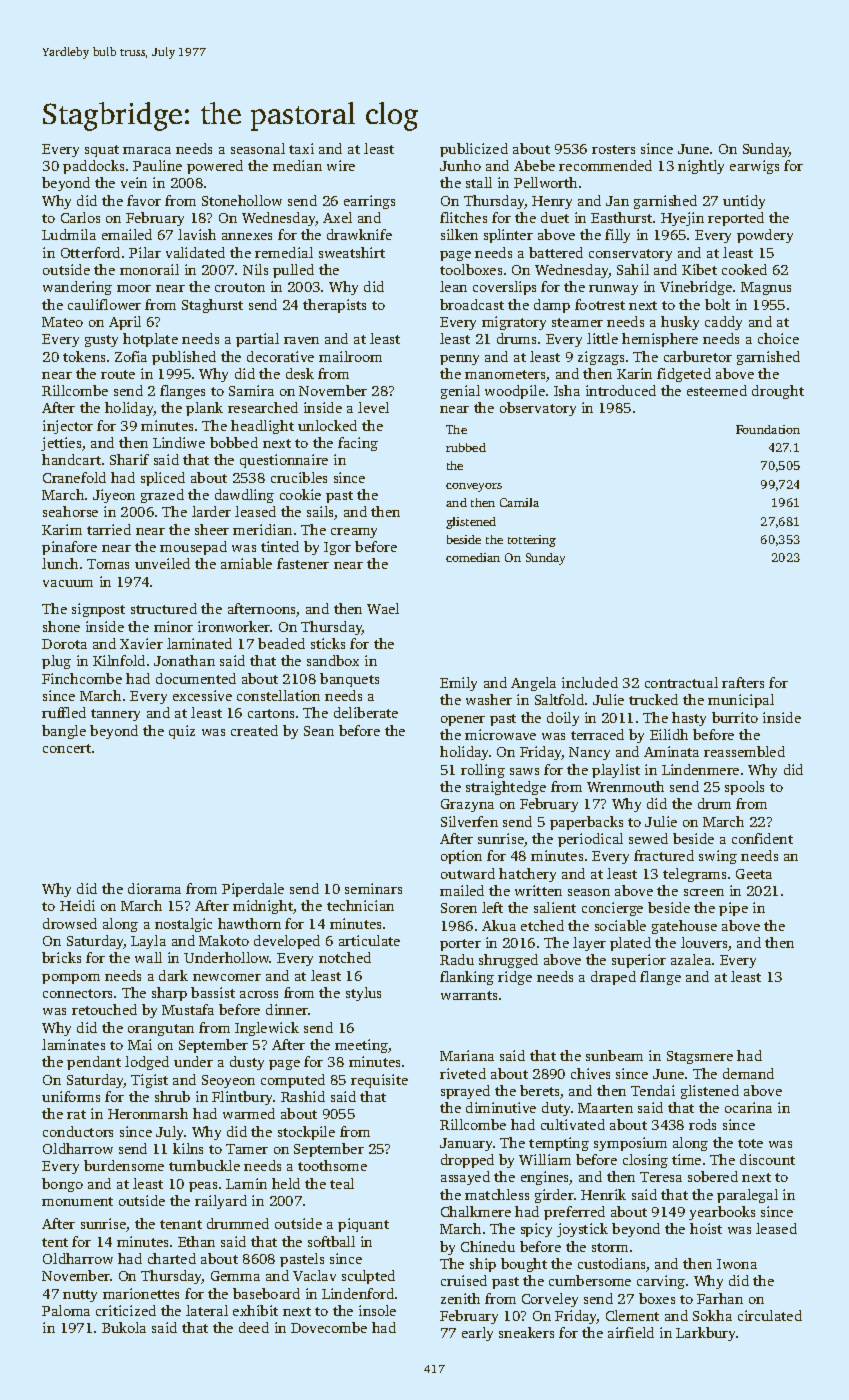 This page has height=1400, width=849. I want to click on tenant, so click(181, 1224).
